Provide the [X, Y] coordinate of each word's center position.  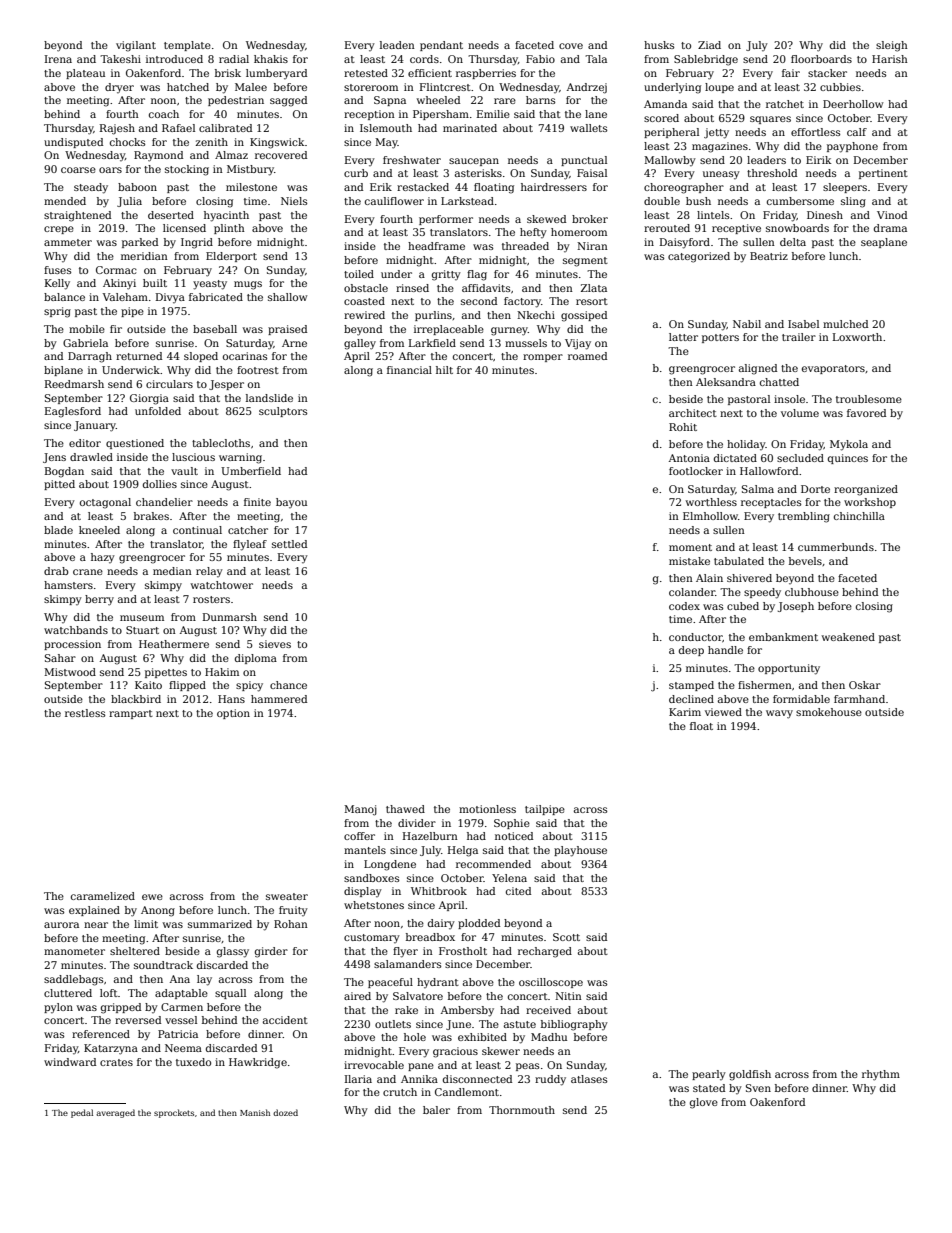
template [187, 46]
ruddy [550, 1080]
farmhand [859, 699]
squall [230, 994]
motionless [487, 809]
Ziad [709, 45]
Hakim [222, 672]
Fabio [540, 59]
